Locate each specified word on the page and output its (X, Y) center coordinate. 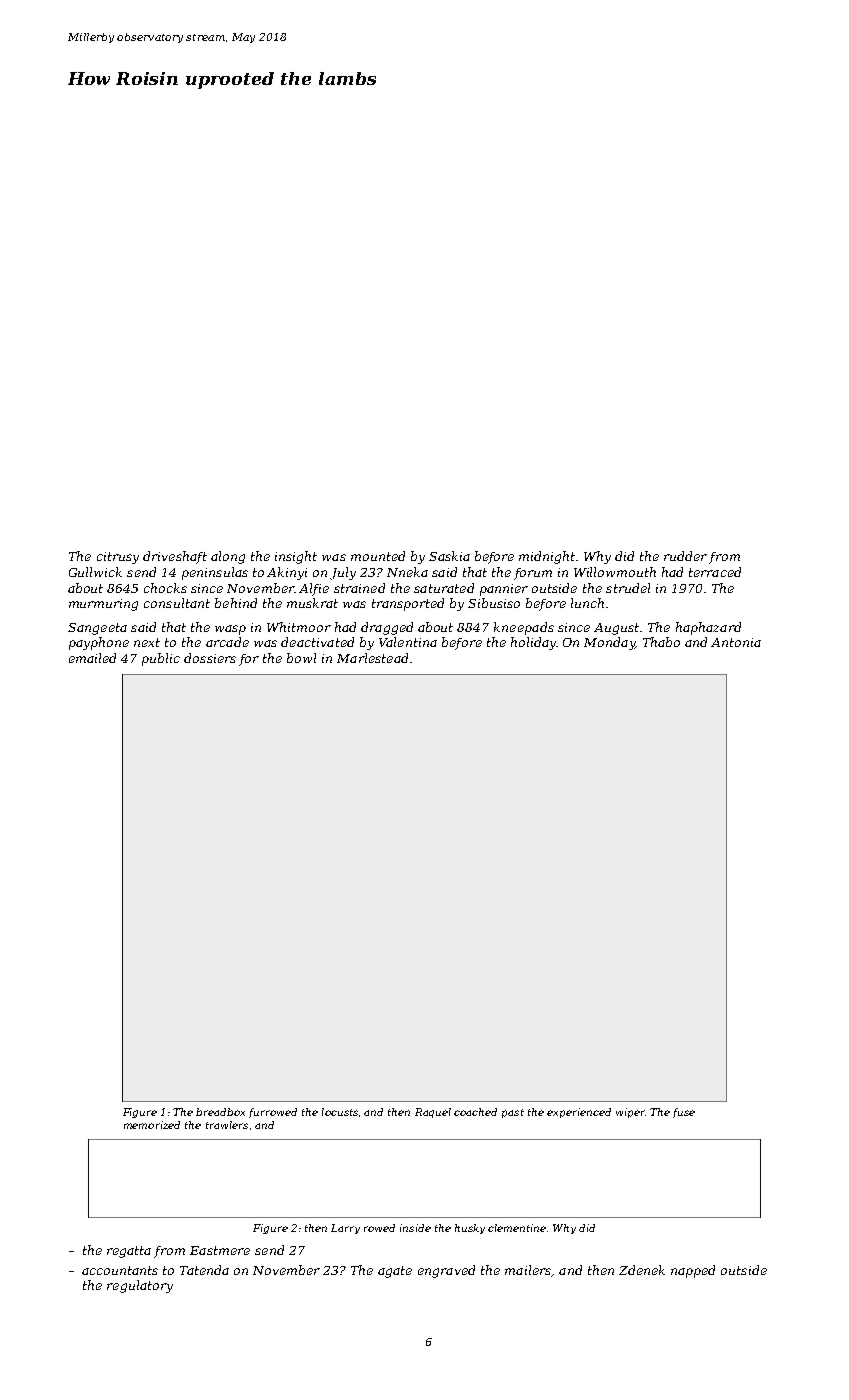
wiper (630, 1113)
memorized (152, 1125)
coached (475, 1112)
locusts (340, 1112)
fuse (684, 1113)
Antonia (736, 642)
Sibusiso (494, 603)
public (161, 659)
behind (236, 603)
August (616, 629)
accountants (120, 1270)
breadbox (220, 1112)
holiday (533, 643)
